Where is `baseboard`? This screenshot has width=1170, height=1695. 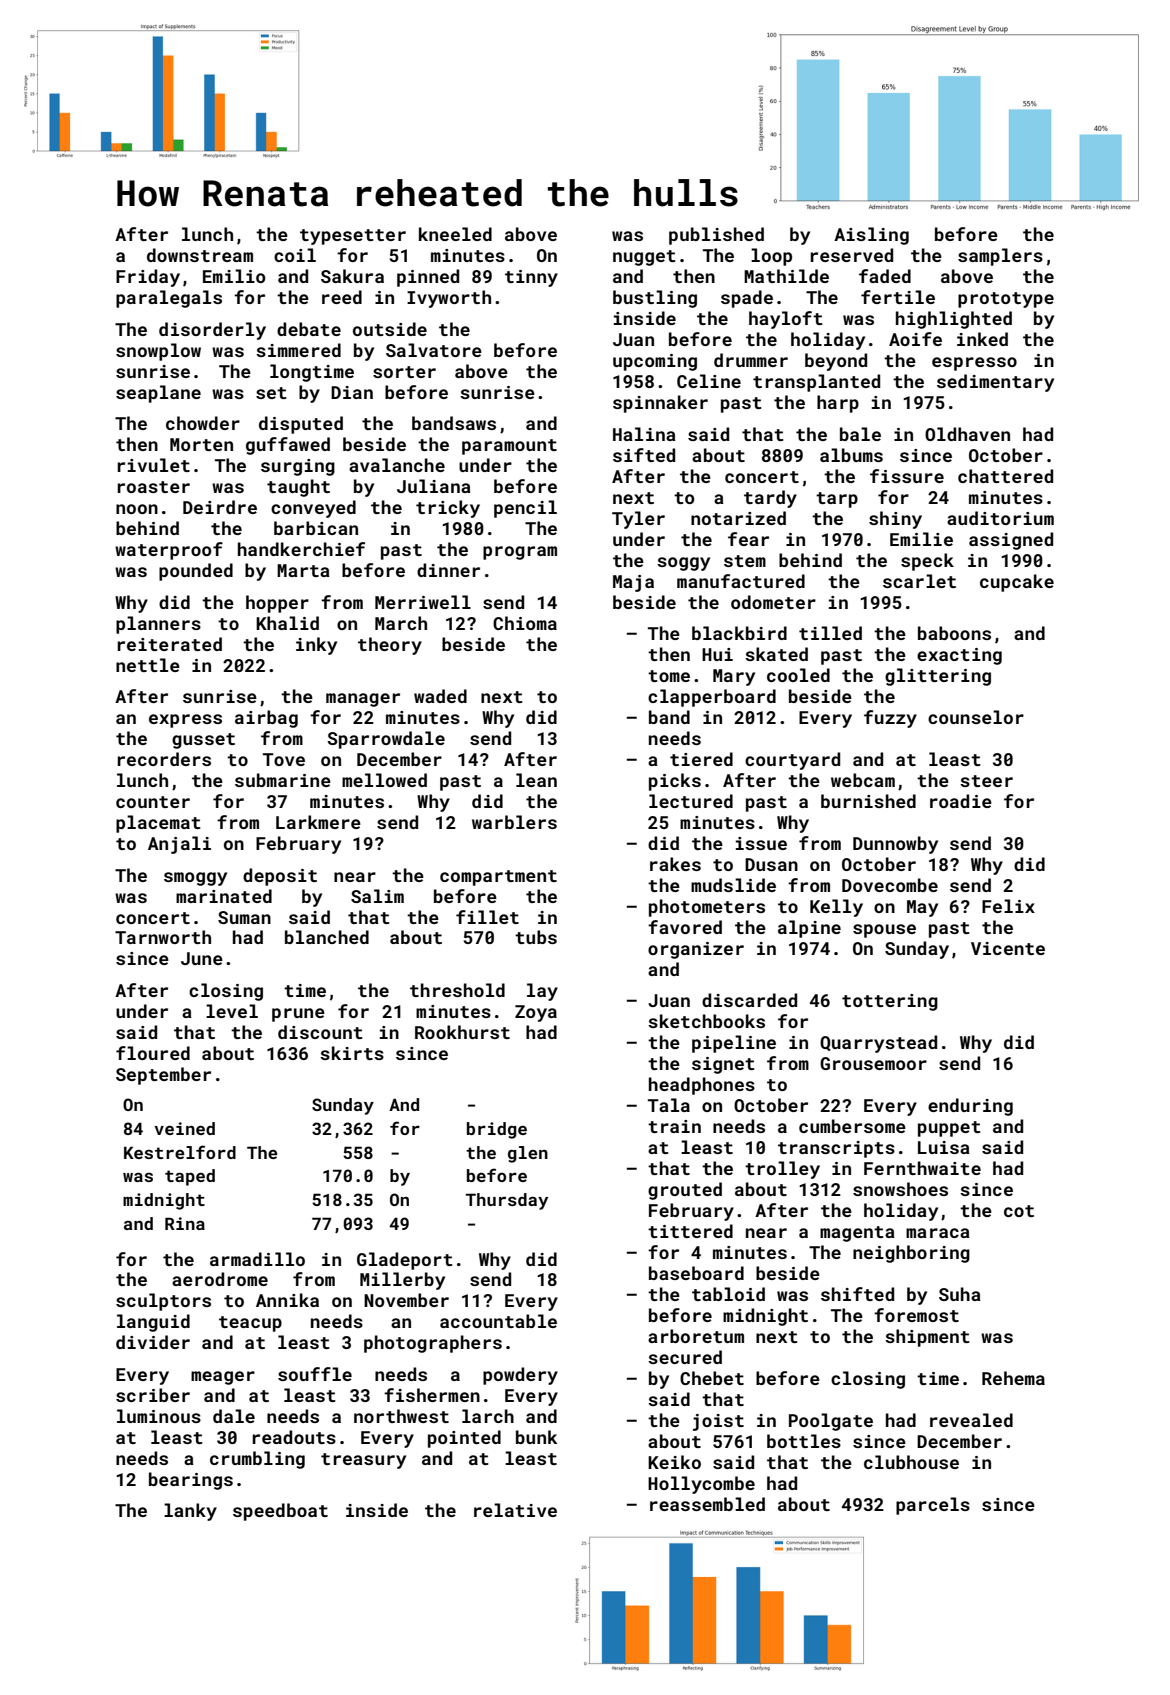 baseboard is located at coordinates (696, 1273).
